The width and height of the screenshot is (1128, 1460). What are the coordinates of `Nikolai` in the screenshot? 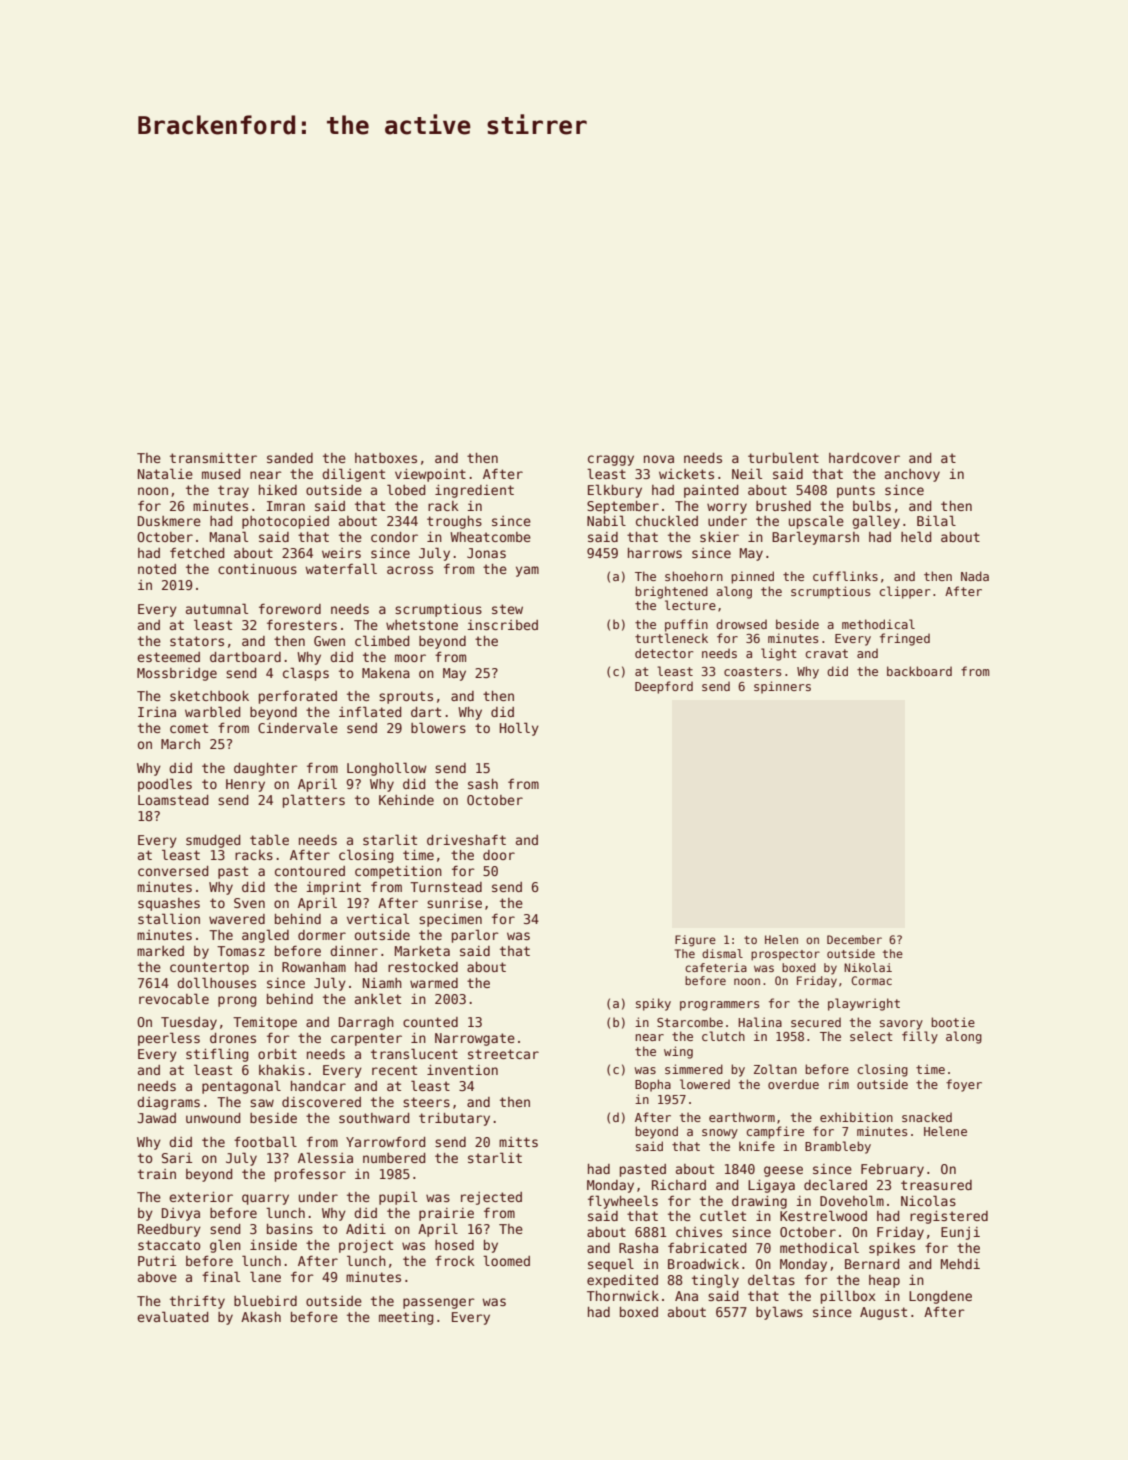 It's located at (868, 967).
